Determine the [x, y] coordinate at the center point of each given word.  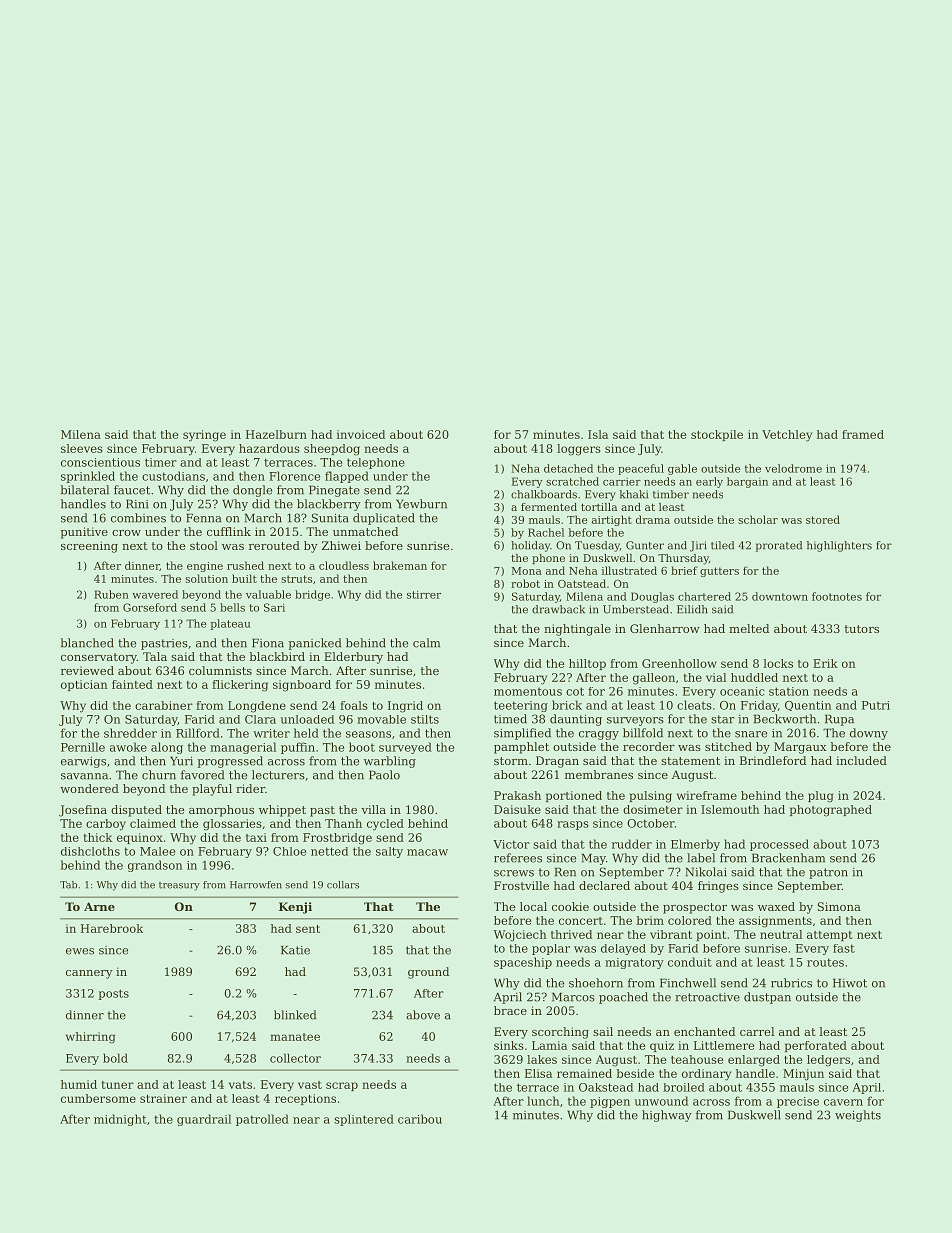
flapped [347, 477]
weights [858, 1116]
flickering [240, 686]
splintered [364, 1120]
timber [671, 494]
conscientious [100, 462]
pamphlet [521, 748]
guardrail [204, 1120]
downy [869, 734]
